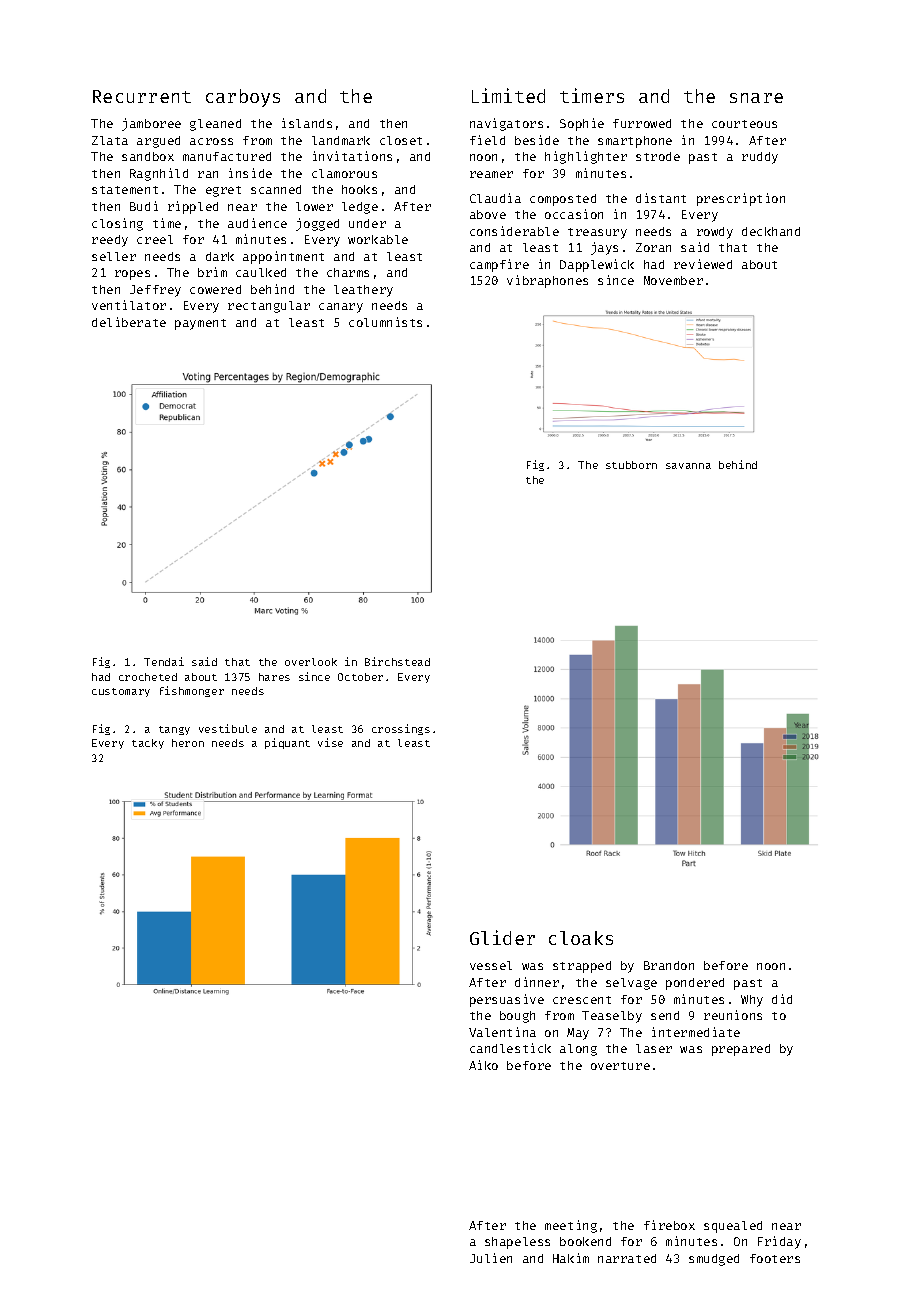 The width and height of the screenshot is (908, 1316). Describe the element at coordinates (688, 466) in the screenshot. I see `savanna` at that location.
